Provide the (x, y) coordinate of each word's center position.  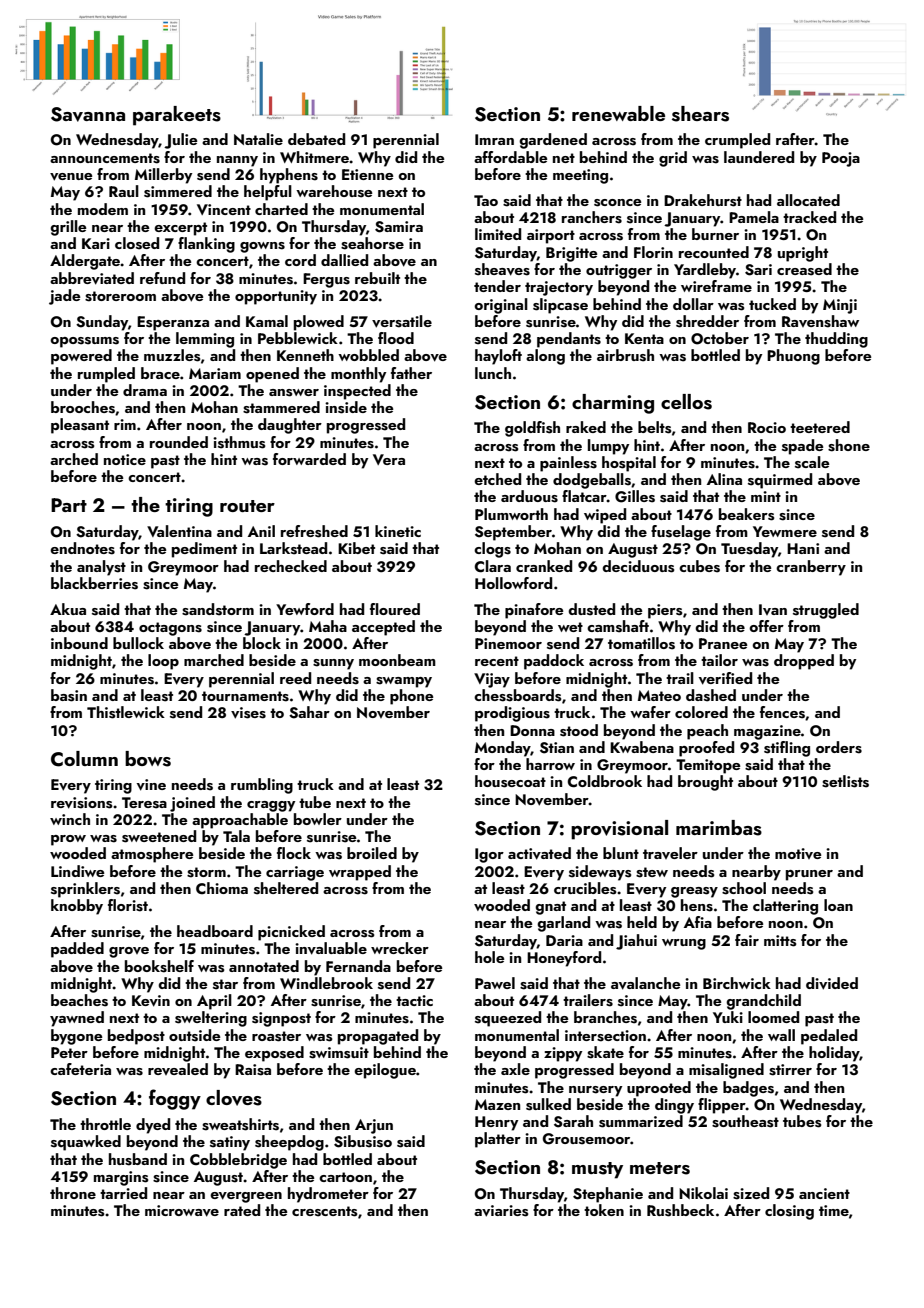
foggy (175, 1099)
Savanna (88, 114)
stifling (787, 749)
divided (832, 983)
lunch (493, 373)
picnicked (291, 933)
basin (69, 695)
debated (316, 139)
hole (489, 957)
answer (294, 393)
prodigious (512, 714)
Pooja (841, 159)
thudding (836, 340)
